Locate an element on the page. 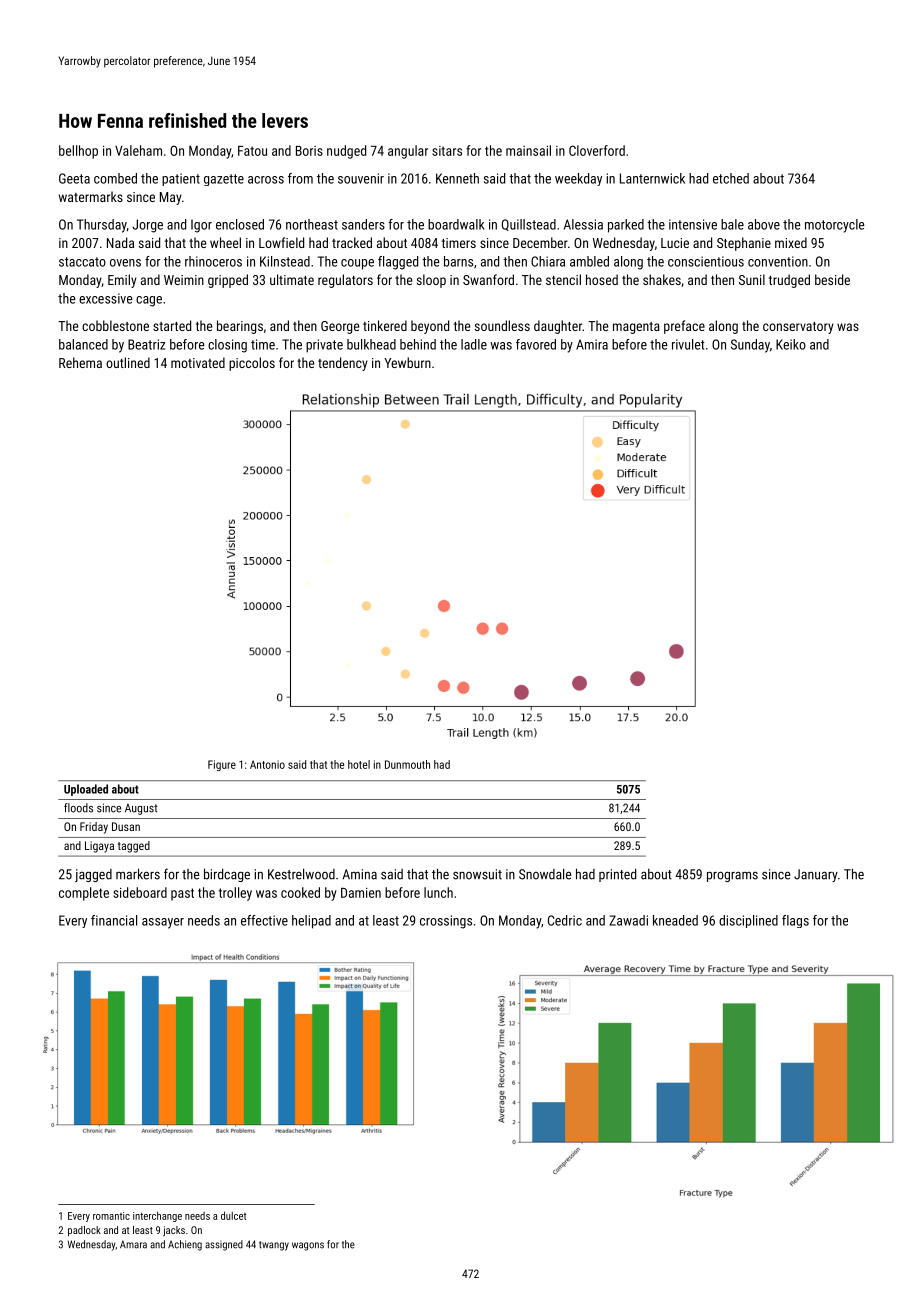 The width and height of the page is (924, 1308). rivulet is located at coordinates (688, 344).
